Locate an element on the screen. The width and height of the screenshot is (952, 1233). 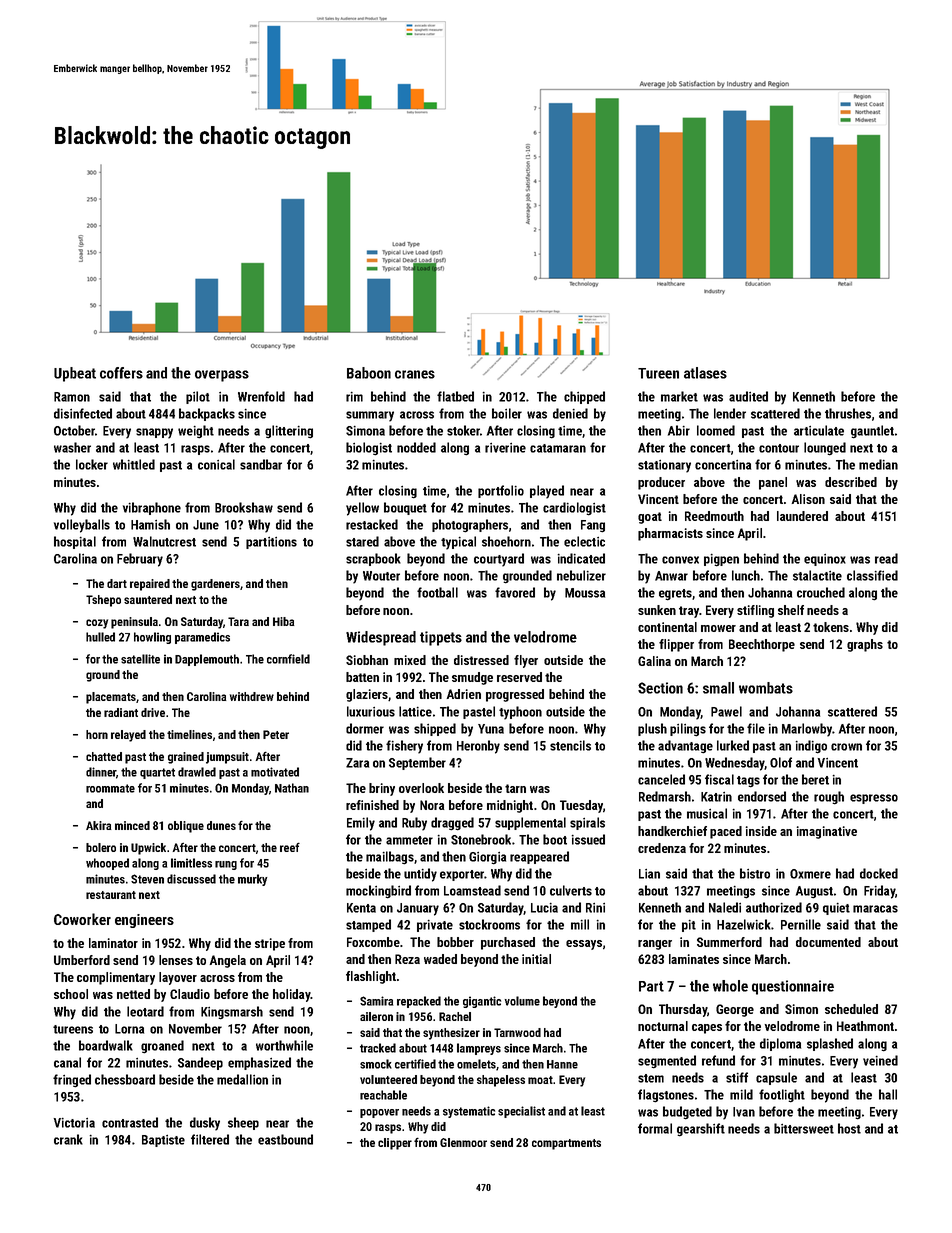
placemats is located at coordinates (111, 698).
